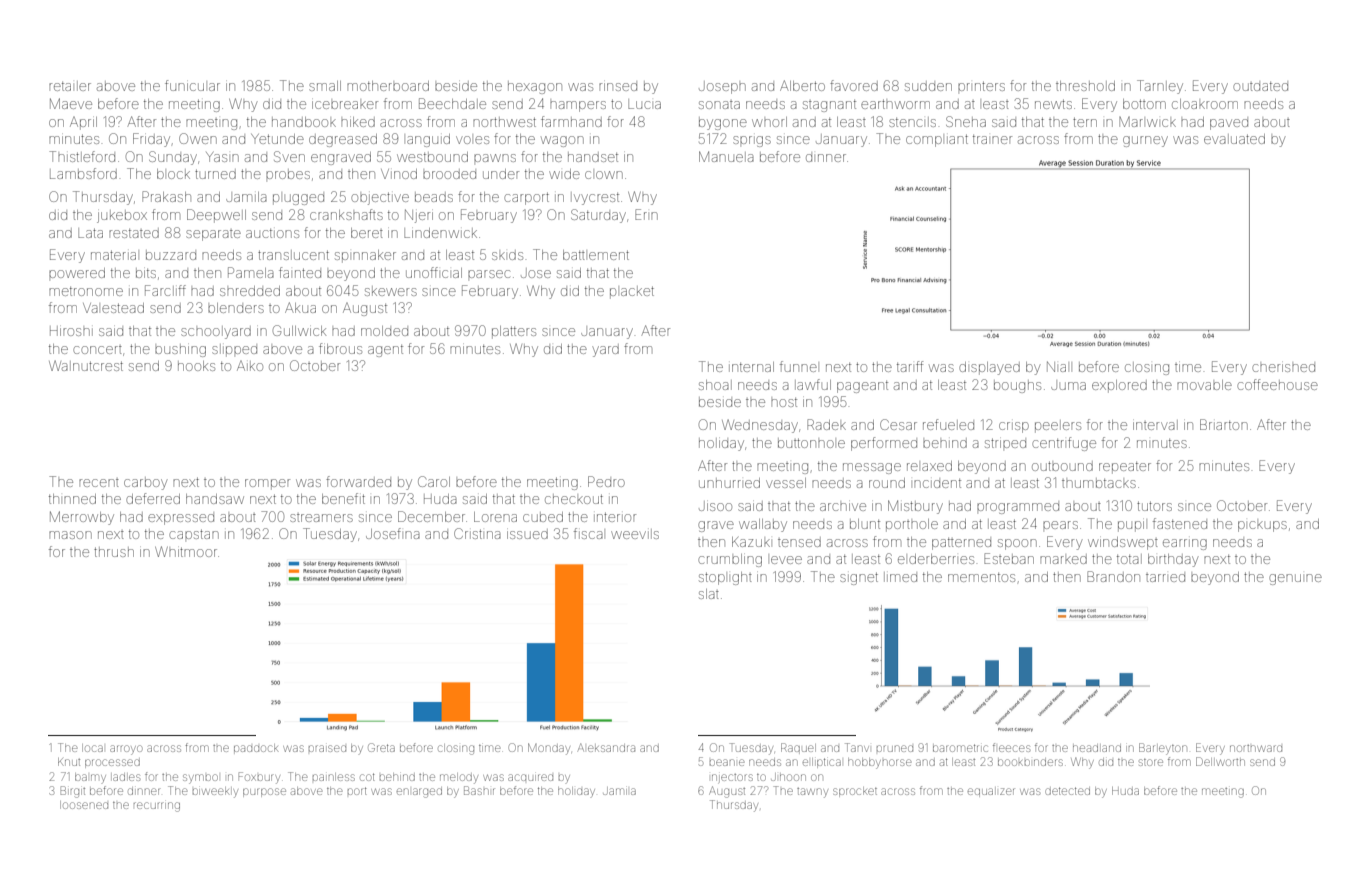 Image resolution: width=1372 pixels, height=887 pixels. I want to click on gurney, so click(1145, 141).
